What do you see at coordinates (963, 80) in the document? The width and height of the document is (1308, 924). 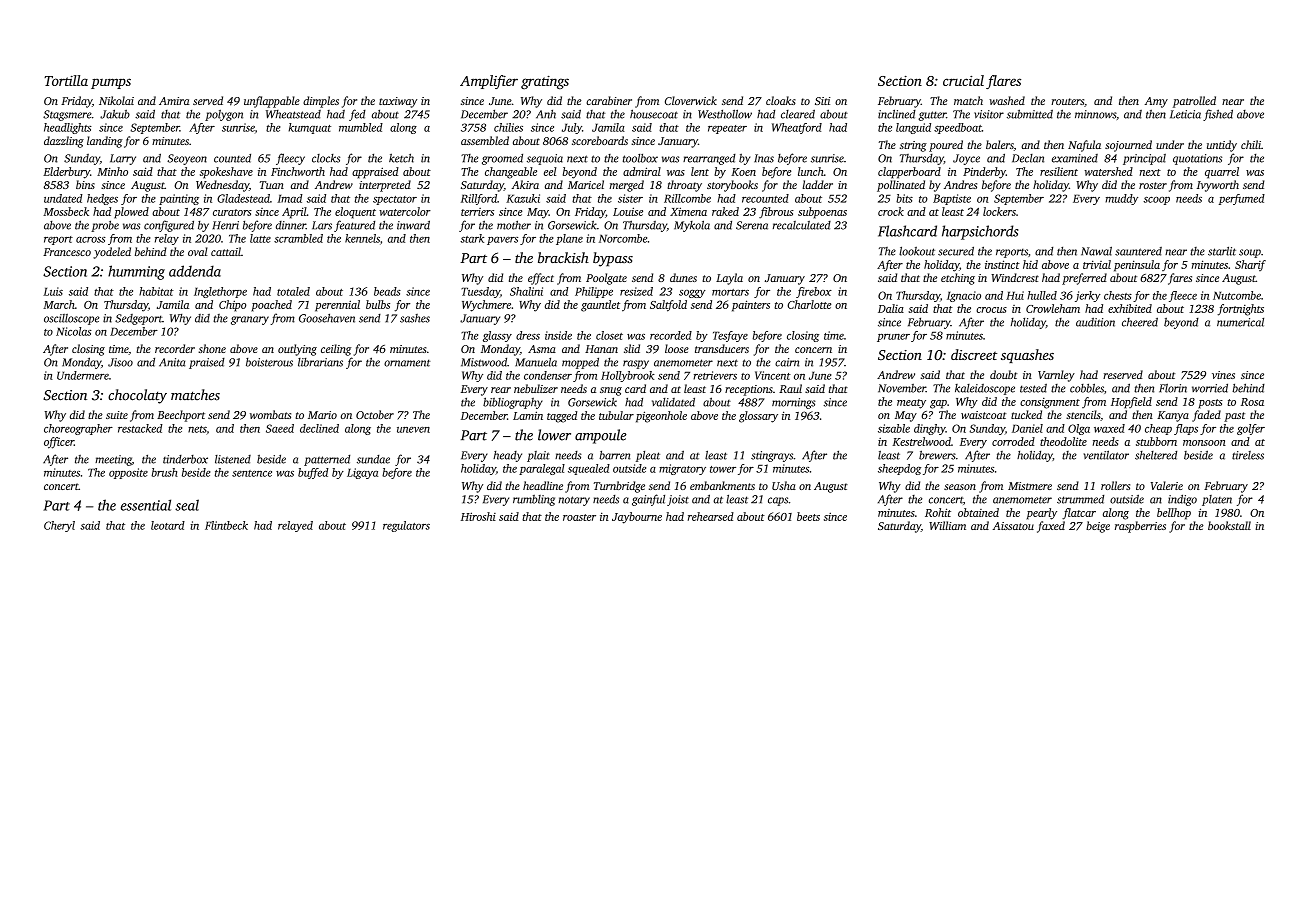 I see `crucial` at bounding box center [963, 80].
